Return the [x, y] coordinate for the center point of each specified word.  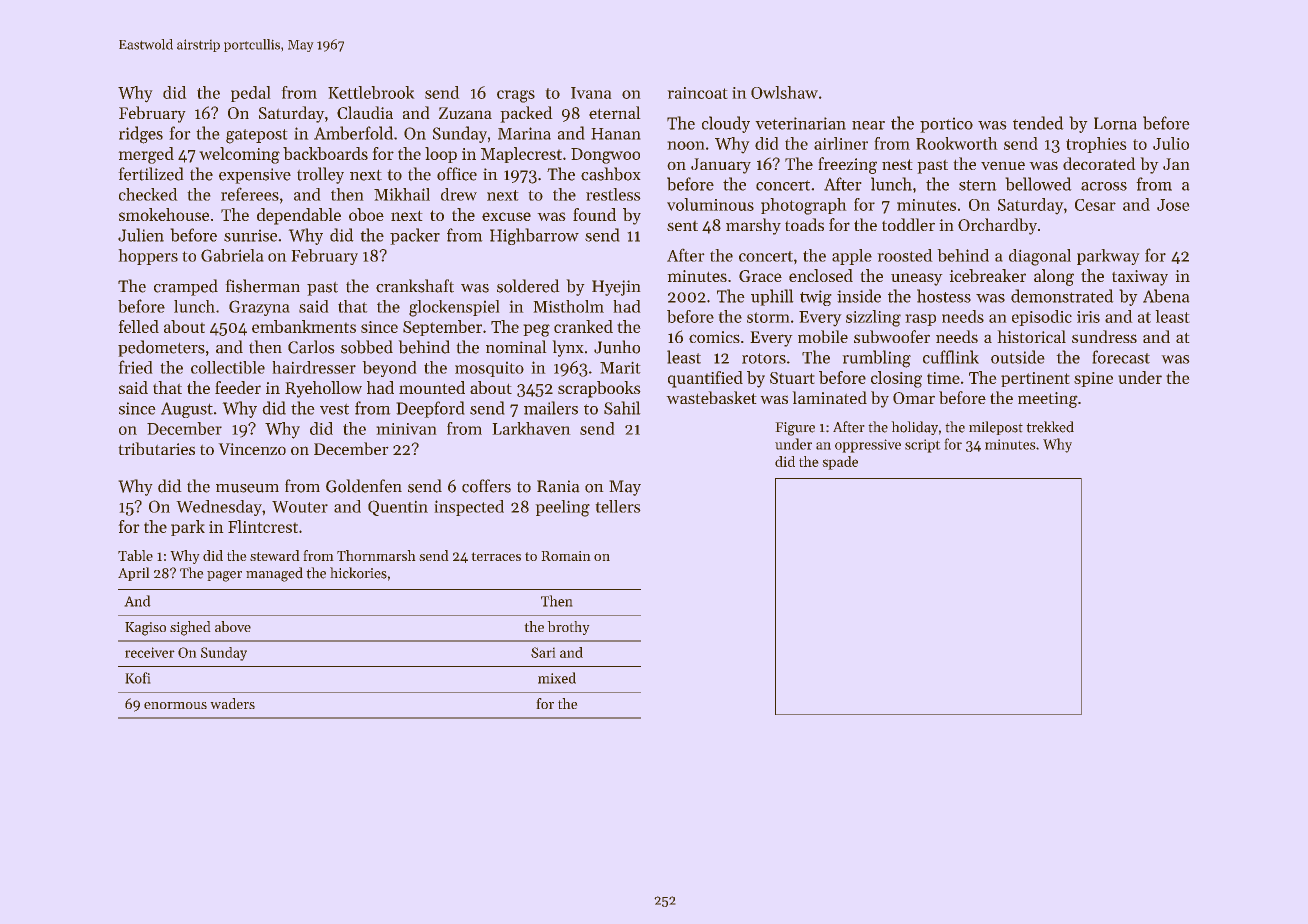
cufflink [951, 357]
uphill [772, 297]
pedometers [161, 348]
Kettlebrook [371, 92]
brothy [568, 628]
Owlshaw [784, 92]
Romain [566, 556]
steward [275, 555]
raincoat [697, 93]
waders [232, 703]
